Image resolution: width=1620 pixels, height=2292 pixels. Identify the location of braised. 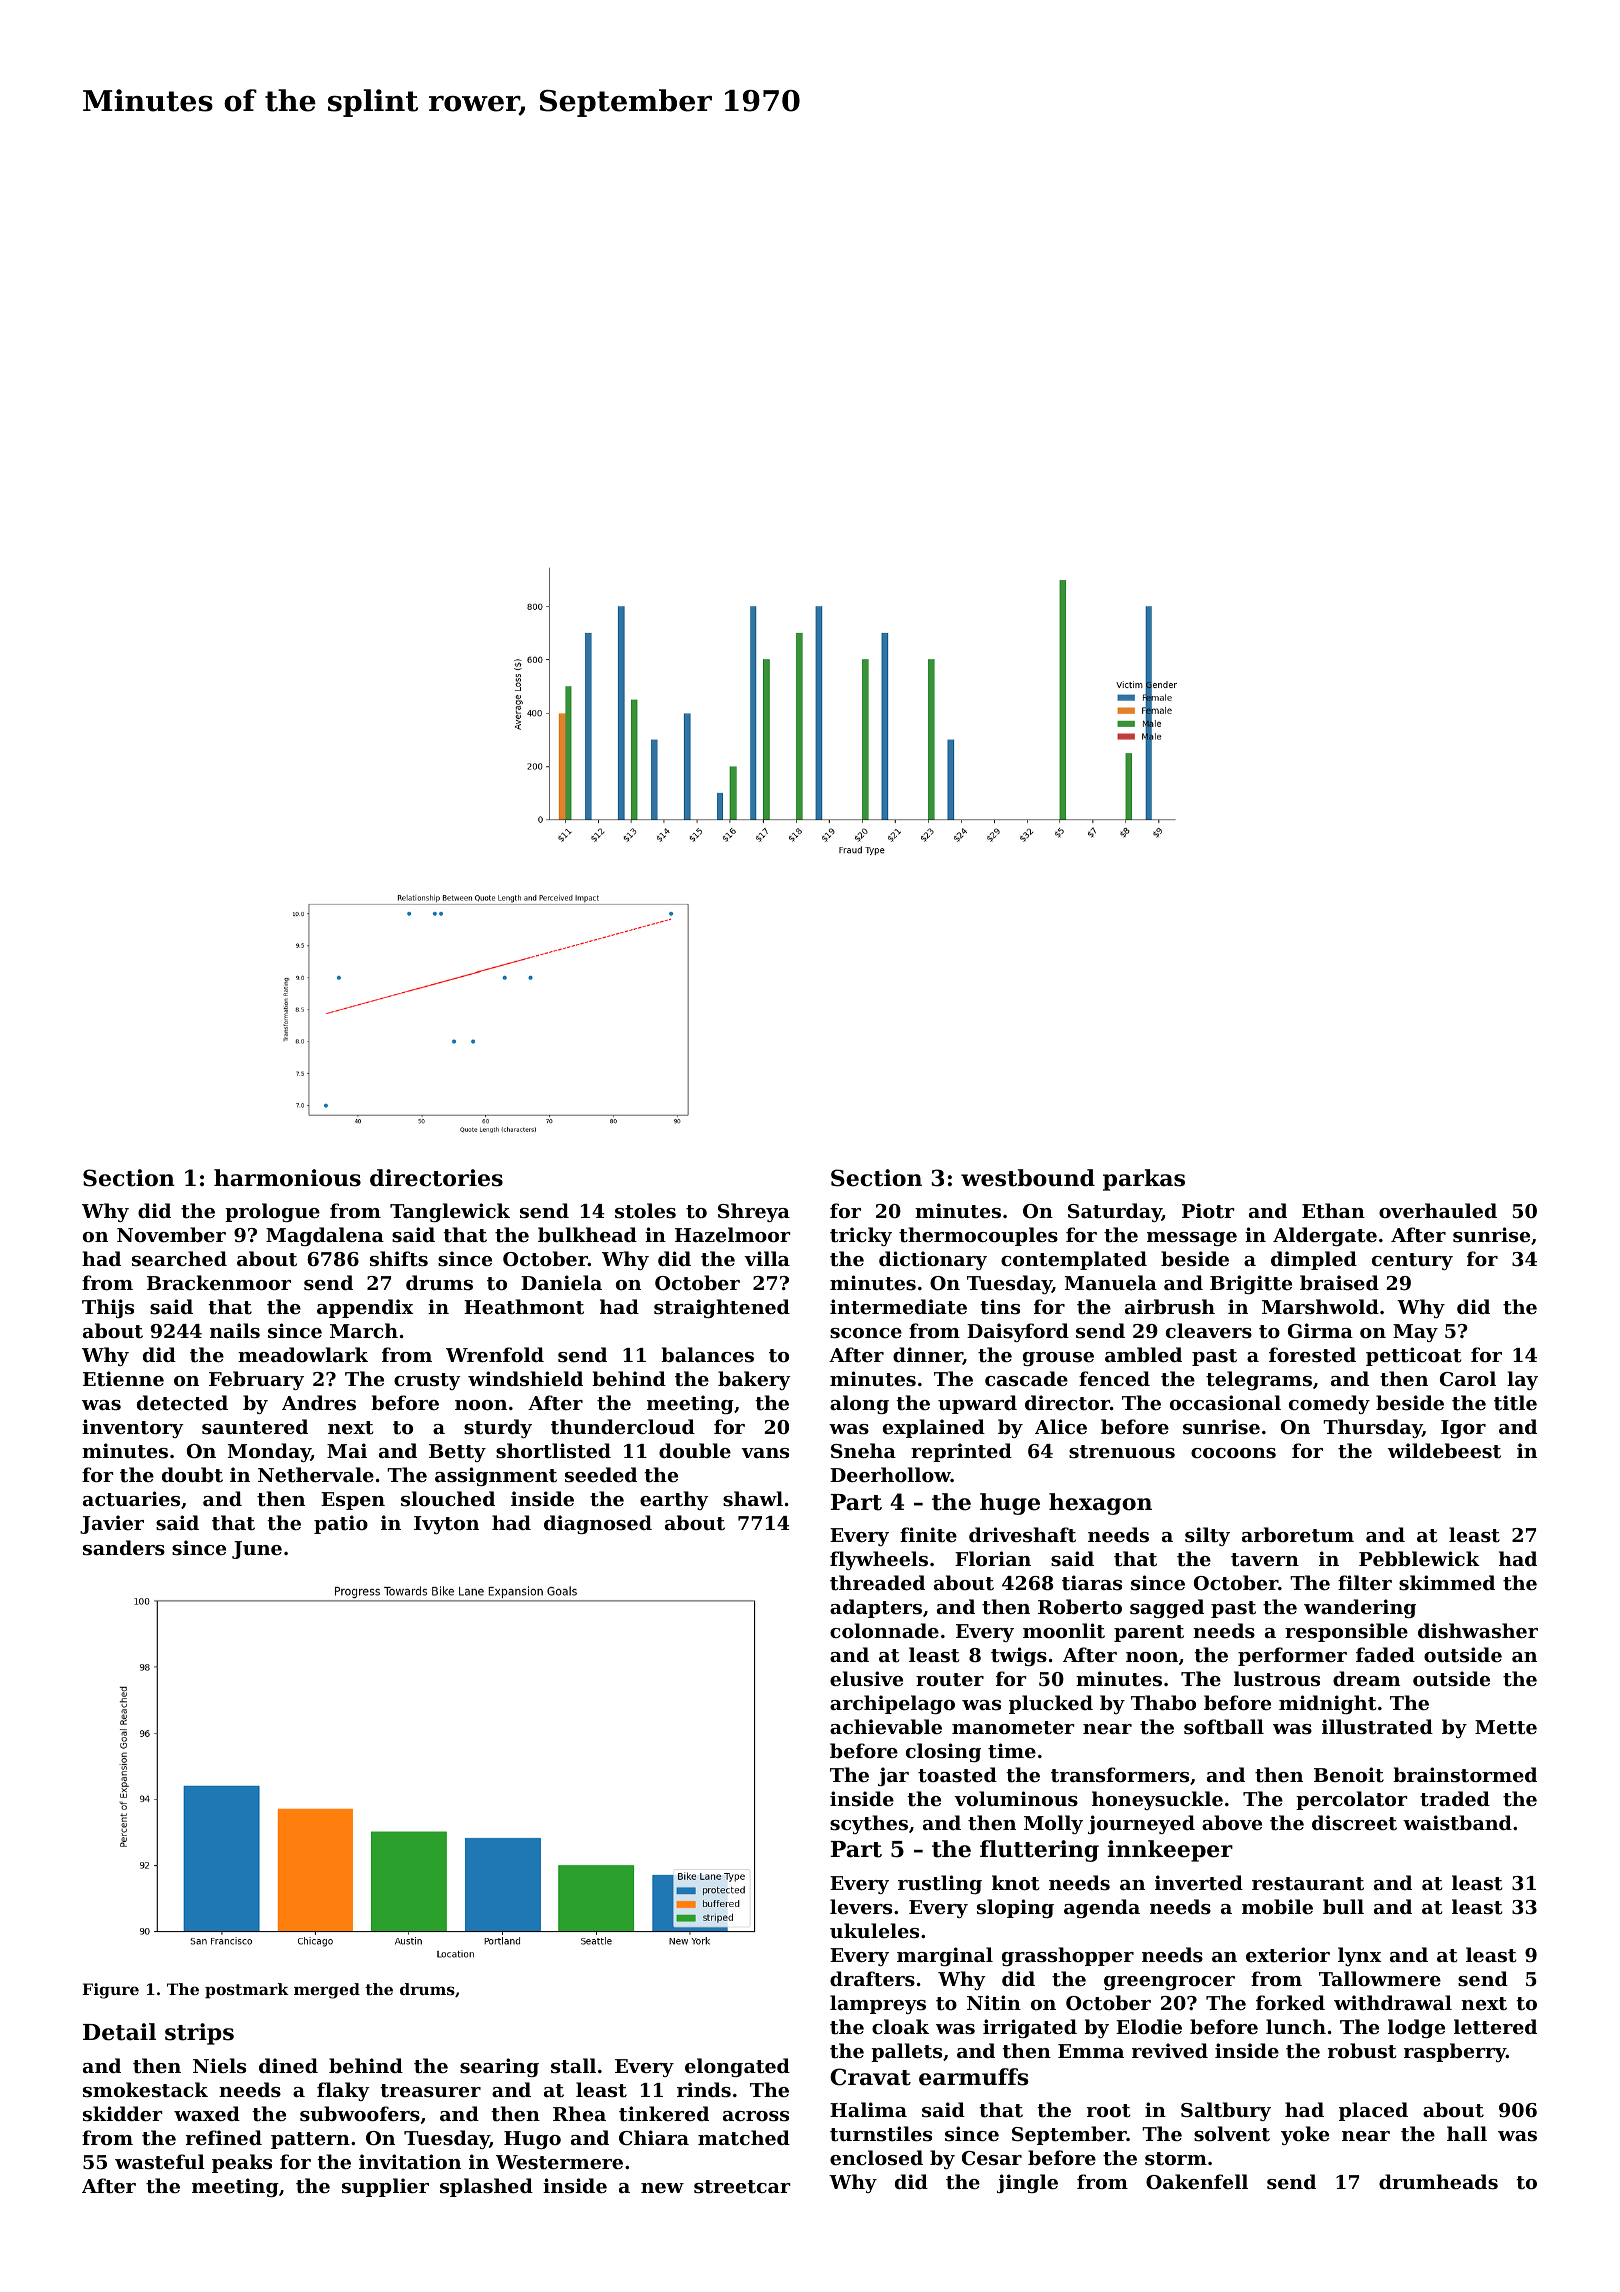
(1339, 1282).
